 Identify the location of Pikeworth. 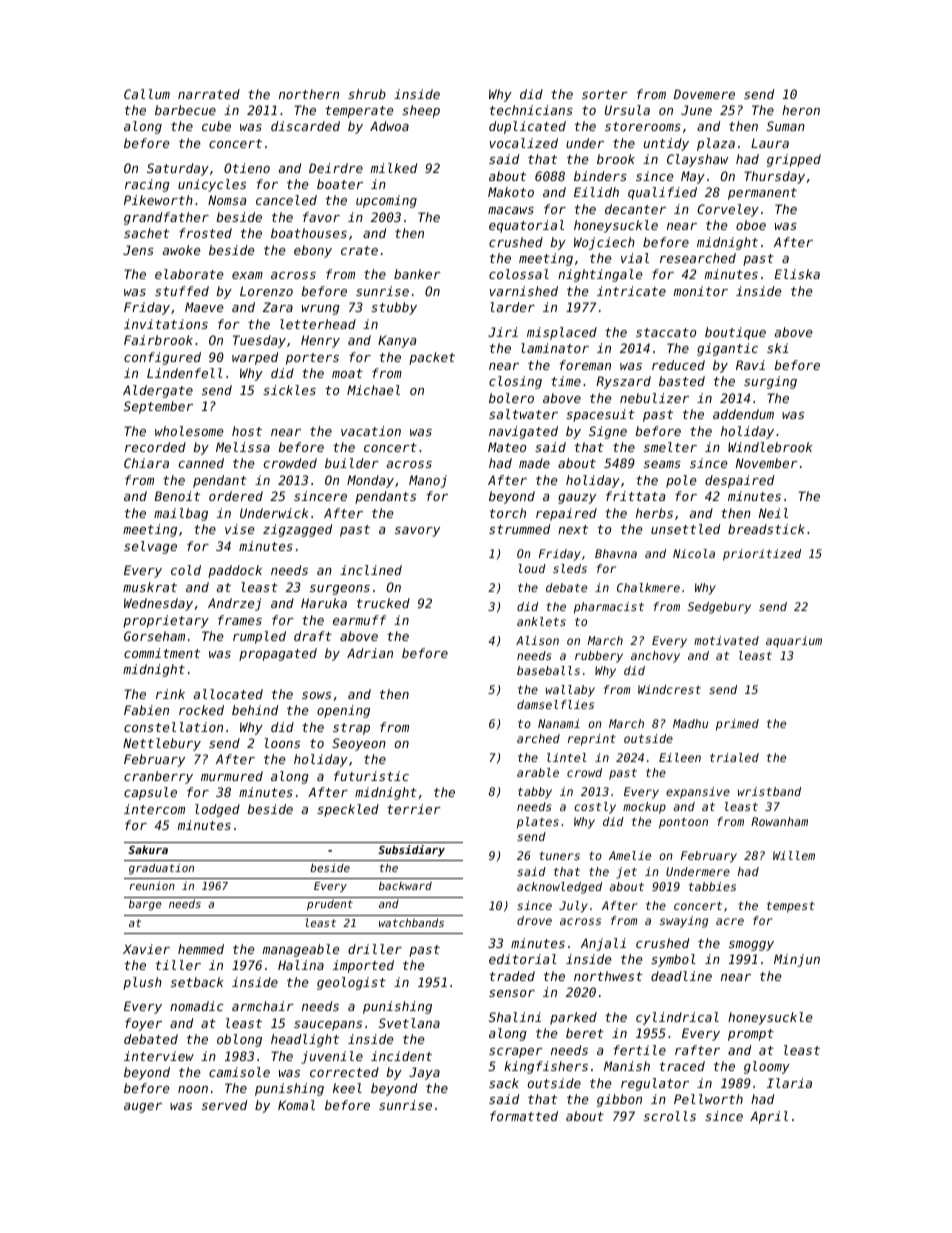
(158, 200).
